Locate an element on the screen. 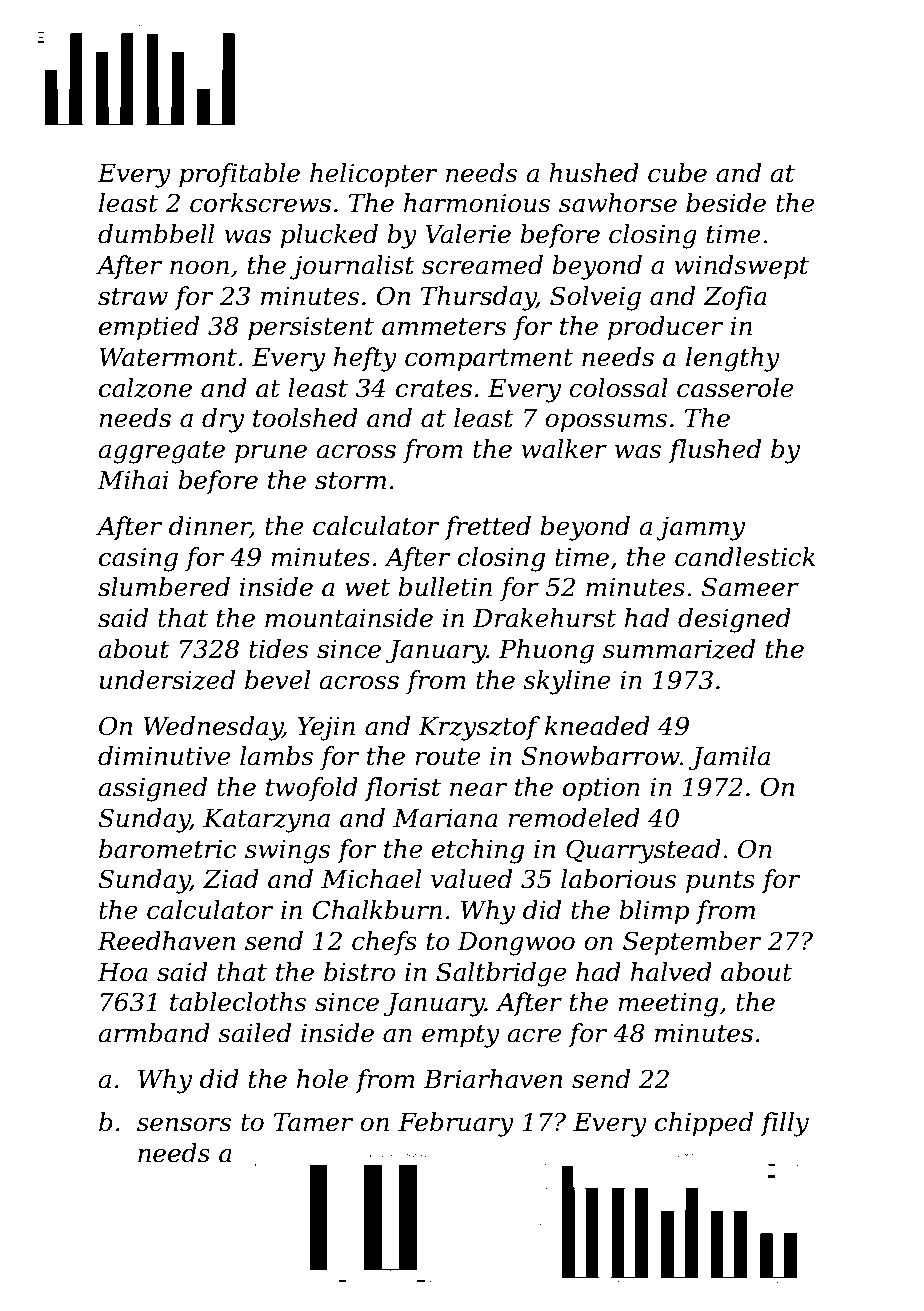 Image resolution: width=924 pixels, height=1311 pixels. chefs is located at coordinates (384, 943).
